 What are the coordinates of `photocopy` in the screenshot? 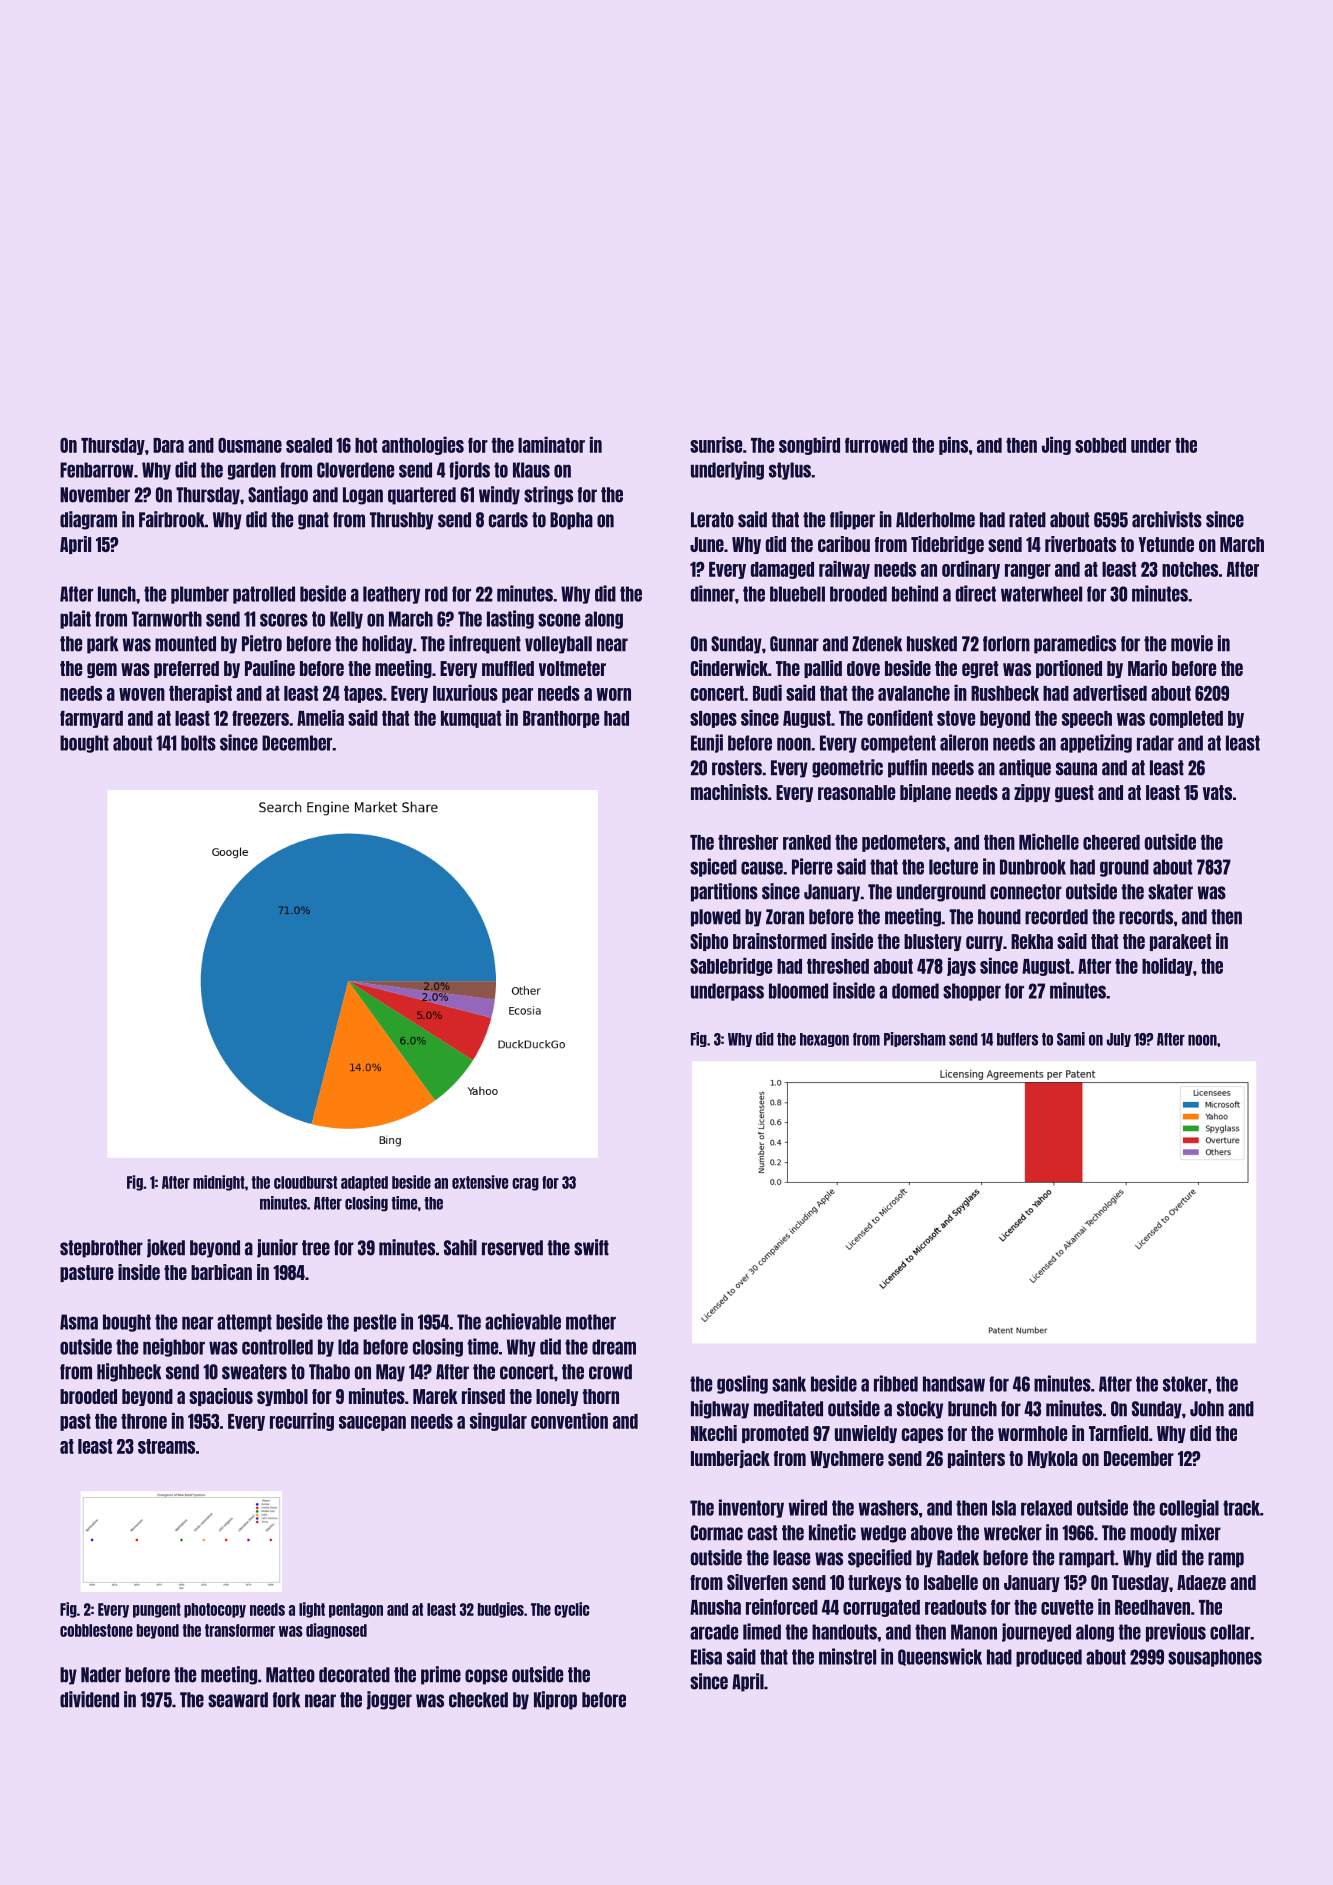 It's located at (215, 1610).
